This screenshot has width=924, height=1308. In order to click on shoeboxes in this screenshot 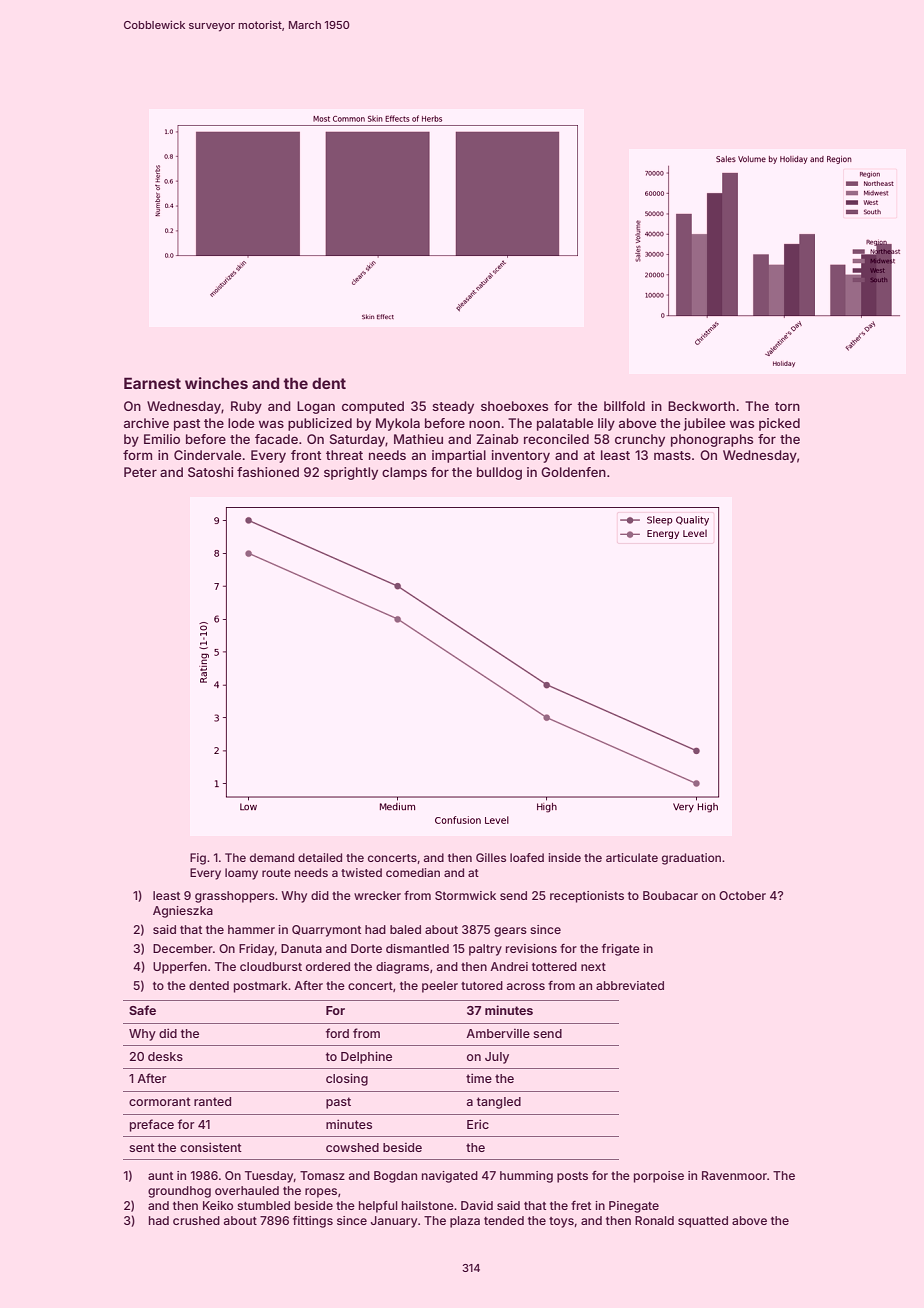, I will do `click(514, 406)`.
